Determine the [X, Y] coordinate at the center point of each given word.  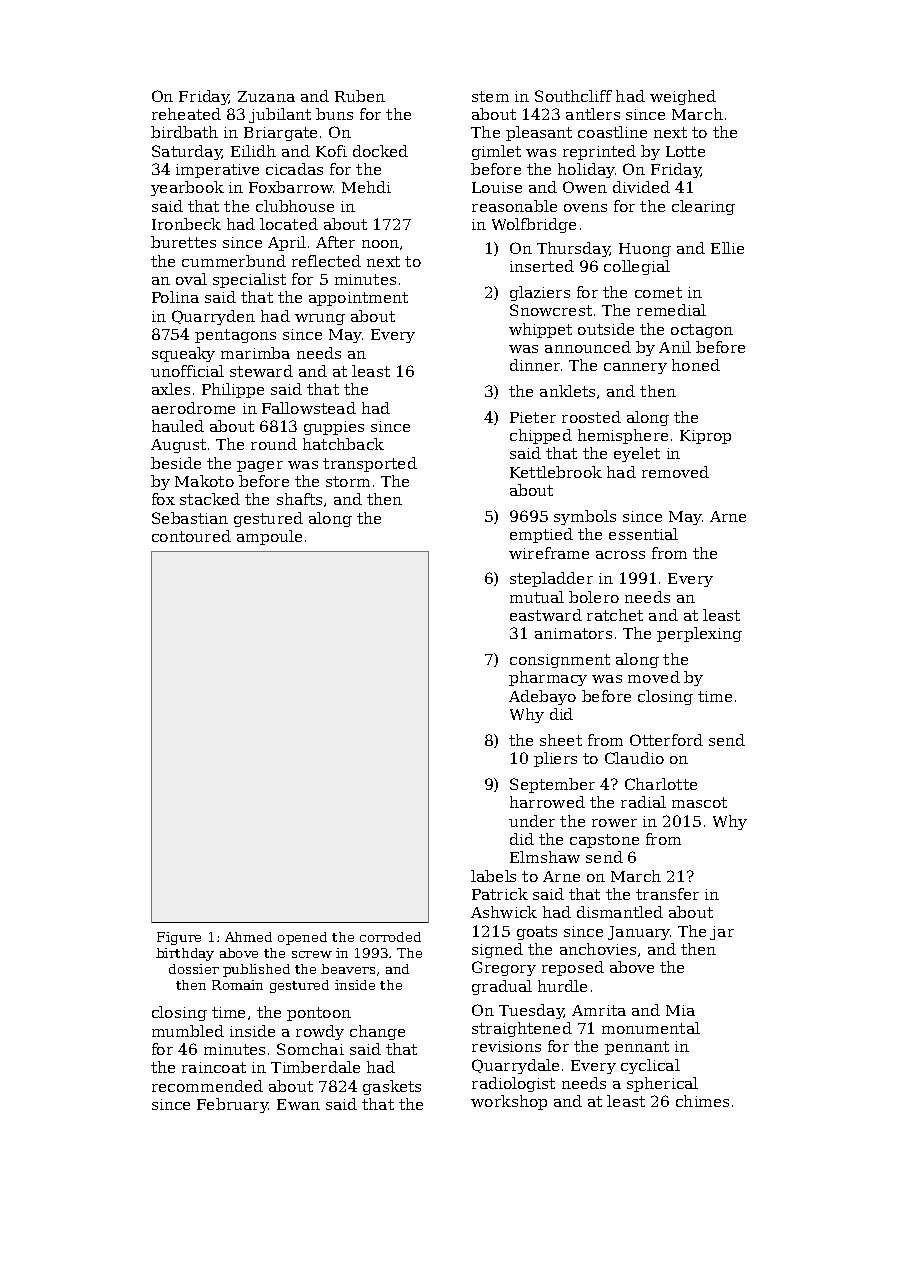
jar [722, 933]
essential [643, 534]
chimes [702, 1101]
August [178, 446]
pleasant [539, 133]
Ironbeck [186, 224]
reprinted [599, 152]
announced [588, 347]
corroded [390, 937]
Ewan [298, 1104]
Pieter [533, 417]
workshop [509, 1102]
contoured [191, 536]
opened [302, 938]
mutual [537, 597]
